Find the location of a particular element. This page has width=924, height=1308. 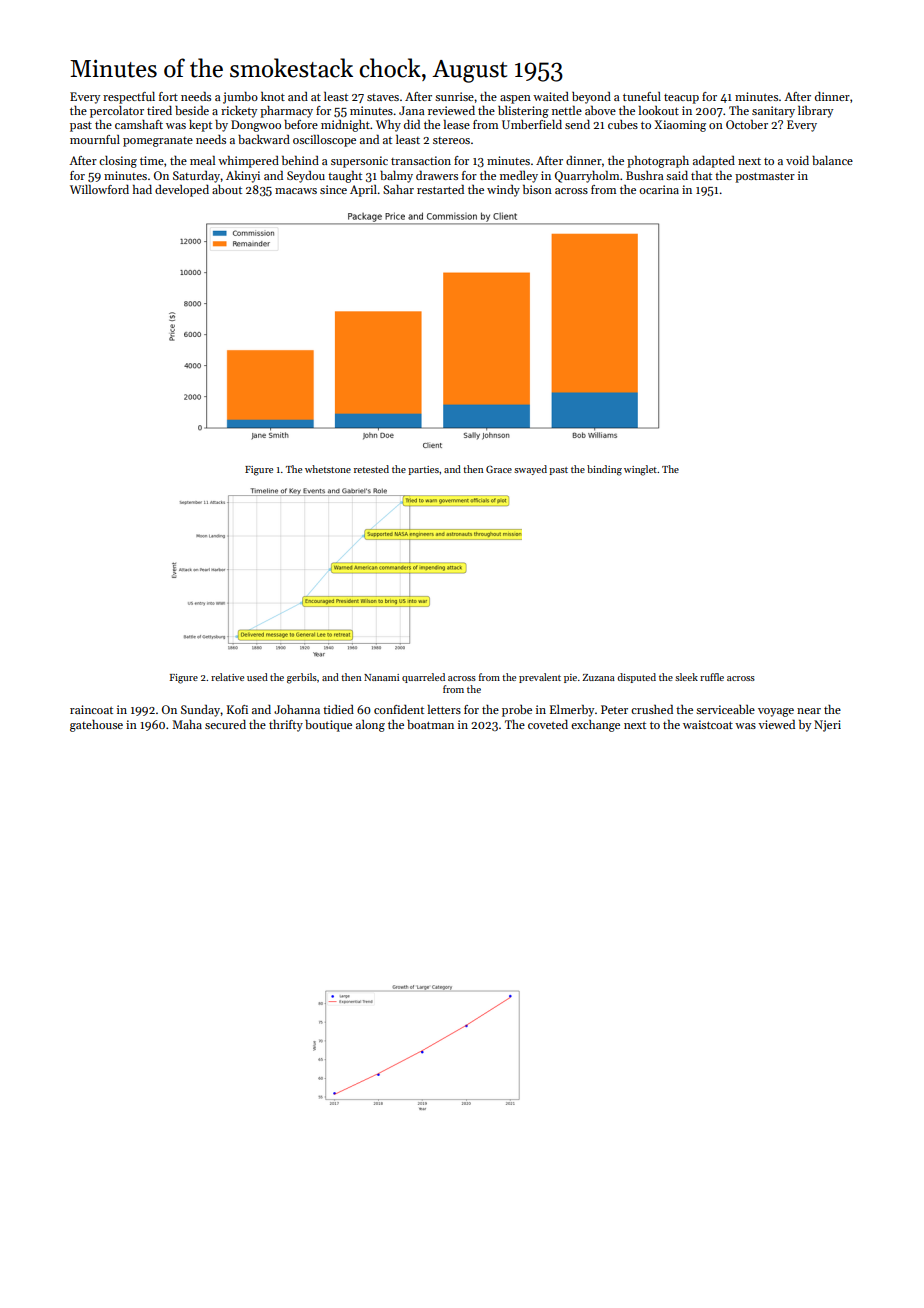

retested is located at coordinates (371, 469).
